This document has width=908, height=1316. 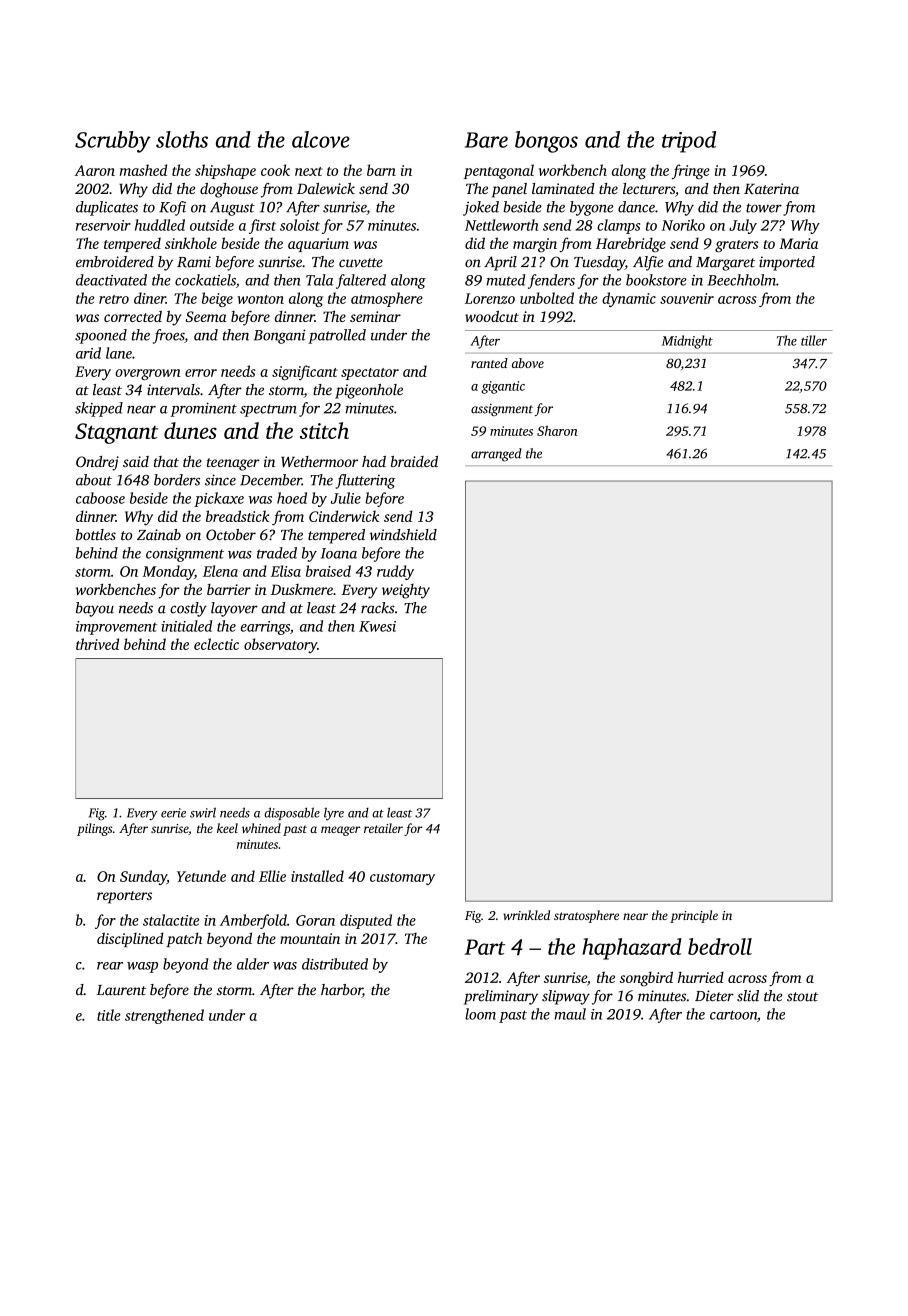 What do you see at coordinates (321, 139) in the document?
I see `alcove` at bounding box center [321, 139].
